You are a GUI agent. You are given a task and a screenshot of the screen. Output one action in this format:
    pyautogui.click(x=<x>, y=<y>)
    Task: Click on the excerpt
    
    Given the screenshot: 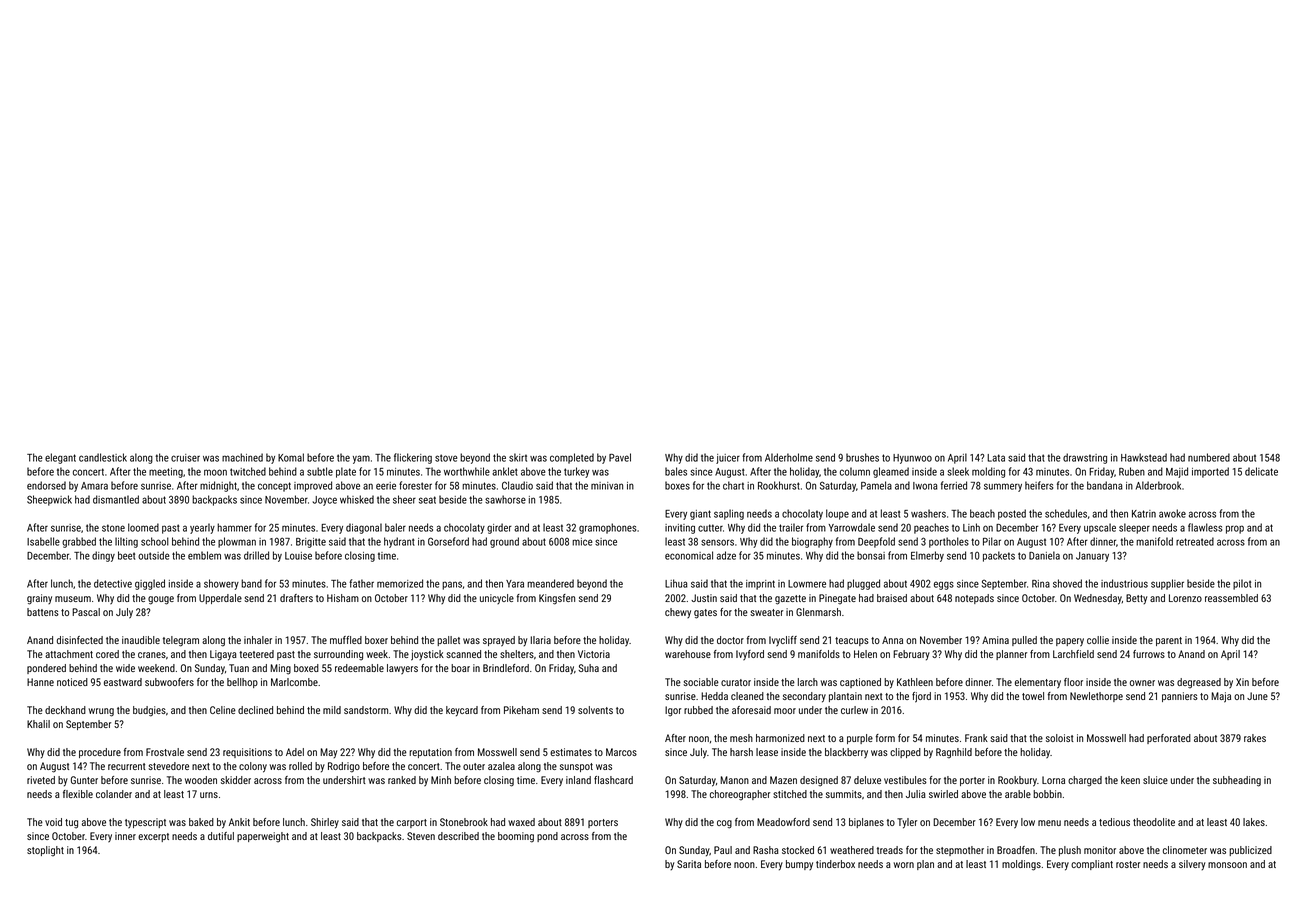 What is the action you would take?
    pyautogui.click(x=153, y=837)
